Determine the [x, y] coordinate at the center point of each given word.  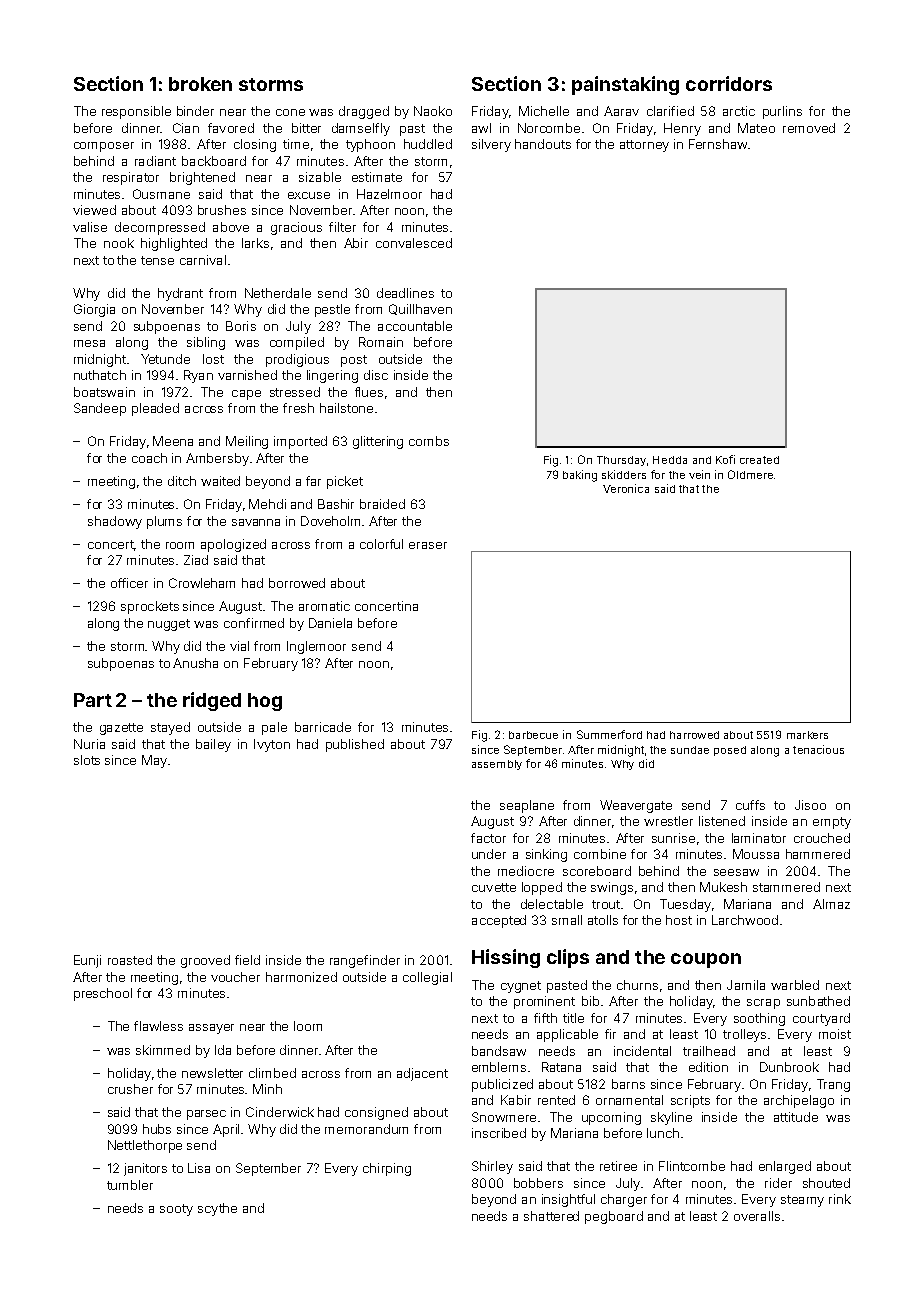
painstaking [625, 85]
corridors [729, 83]
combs [429, 441]
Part [93, 700]
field [247, 960]
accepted [499, 921]
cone [290, 112]
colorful [381, 544]
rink [840, 1199]
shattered [551, 1216]
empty [832, 823]
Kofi [725, 459]
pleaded [155, 409]
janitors [145, 1169]
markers [807, 735]
